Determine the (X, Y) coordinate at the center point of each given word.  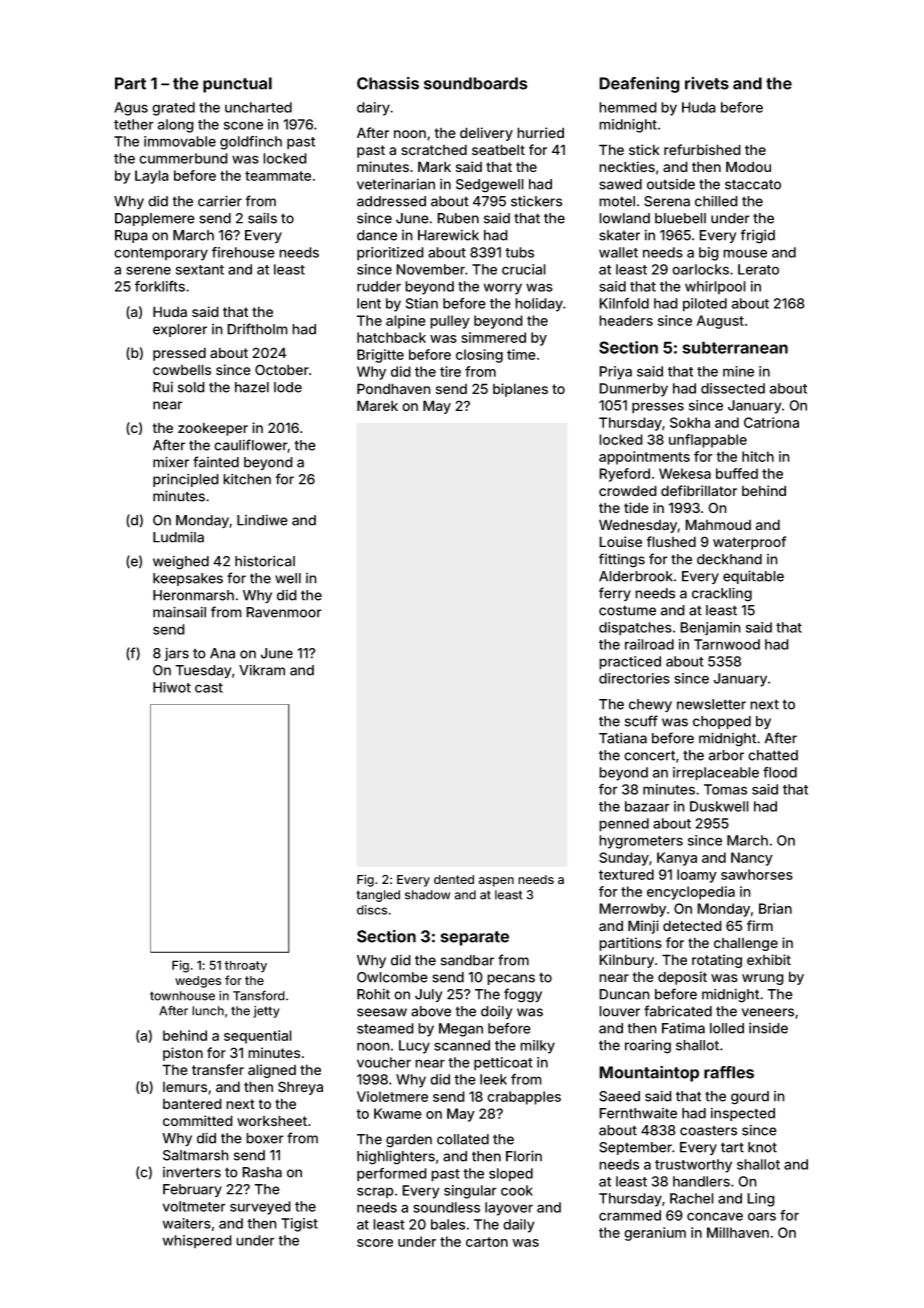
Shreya (300, 1088)
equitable (753, 577)
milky (537, 1047)
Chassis (388, 83)
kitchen (247, 479)
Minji (643, 927)
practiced (630, 663)
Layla (152, 177)
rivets (707, 83)
